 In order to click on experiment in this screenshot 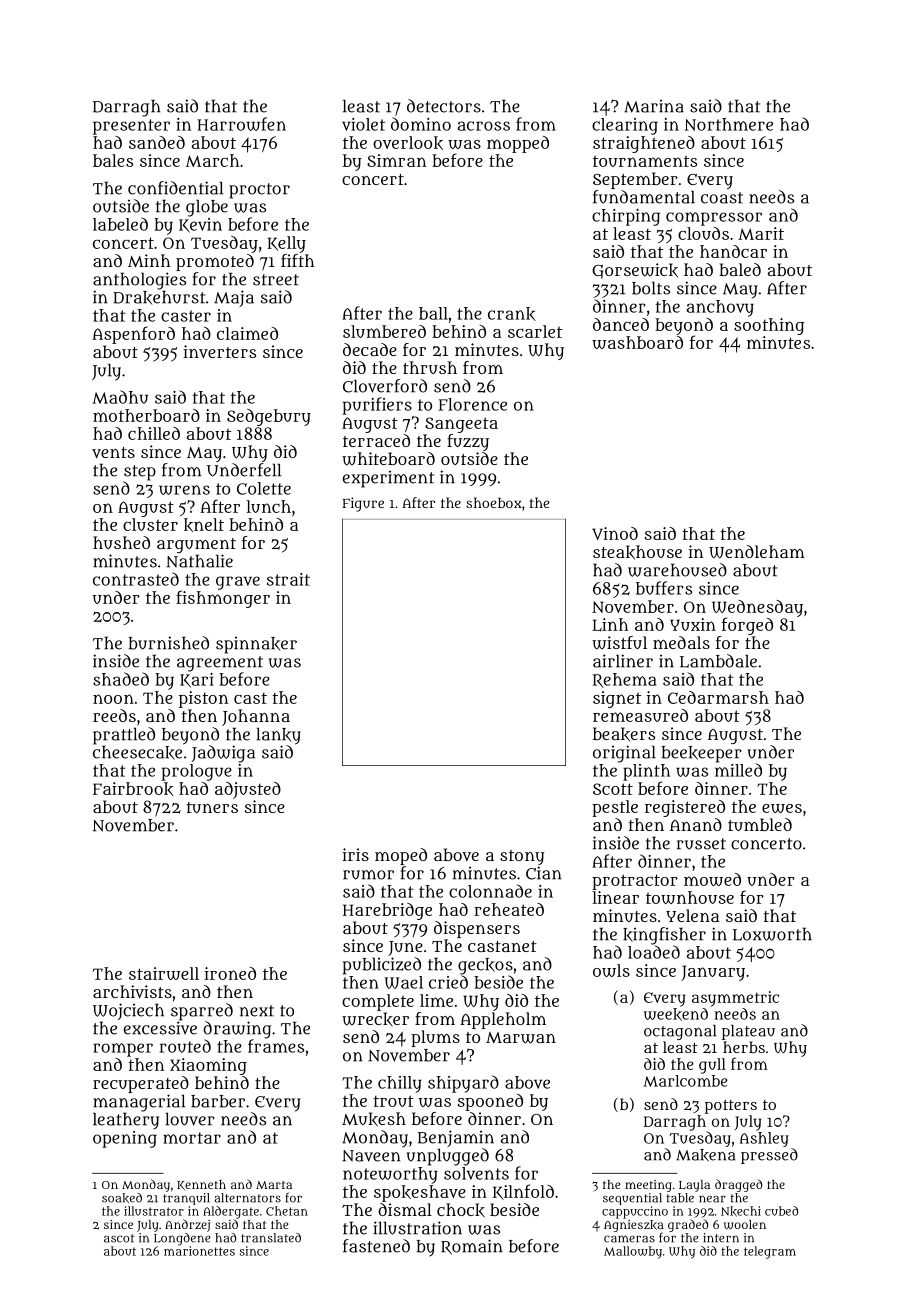, I will do `click(388, 479)`.
